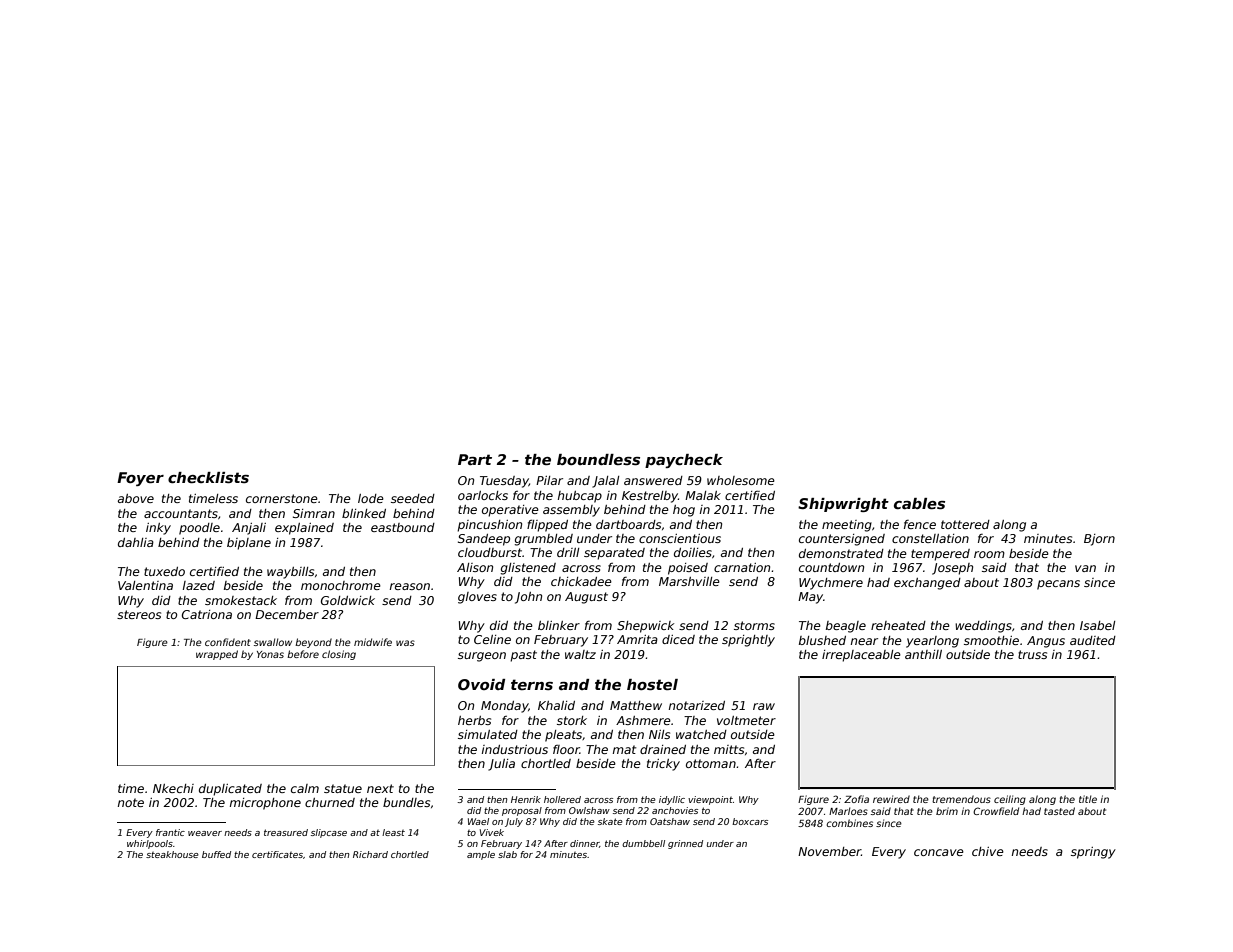  I want to click on stork, so click(572, 720).
